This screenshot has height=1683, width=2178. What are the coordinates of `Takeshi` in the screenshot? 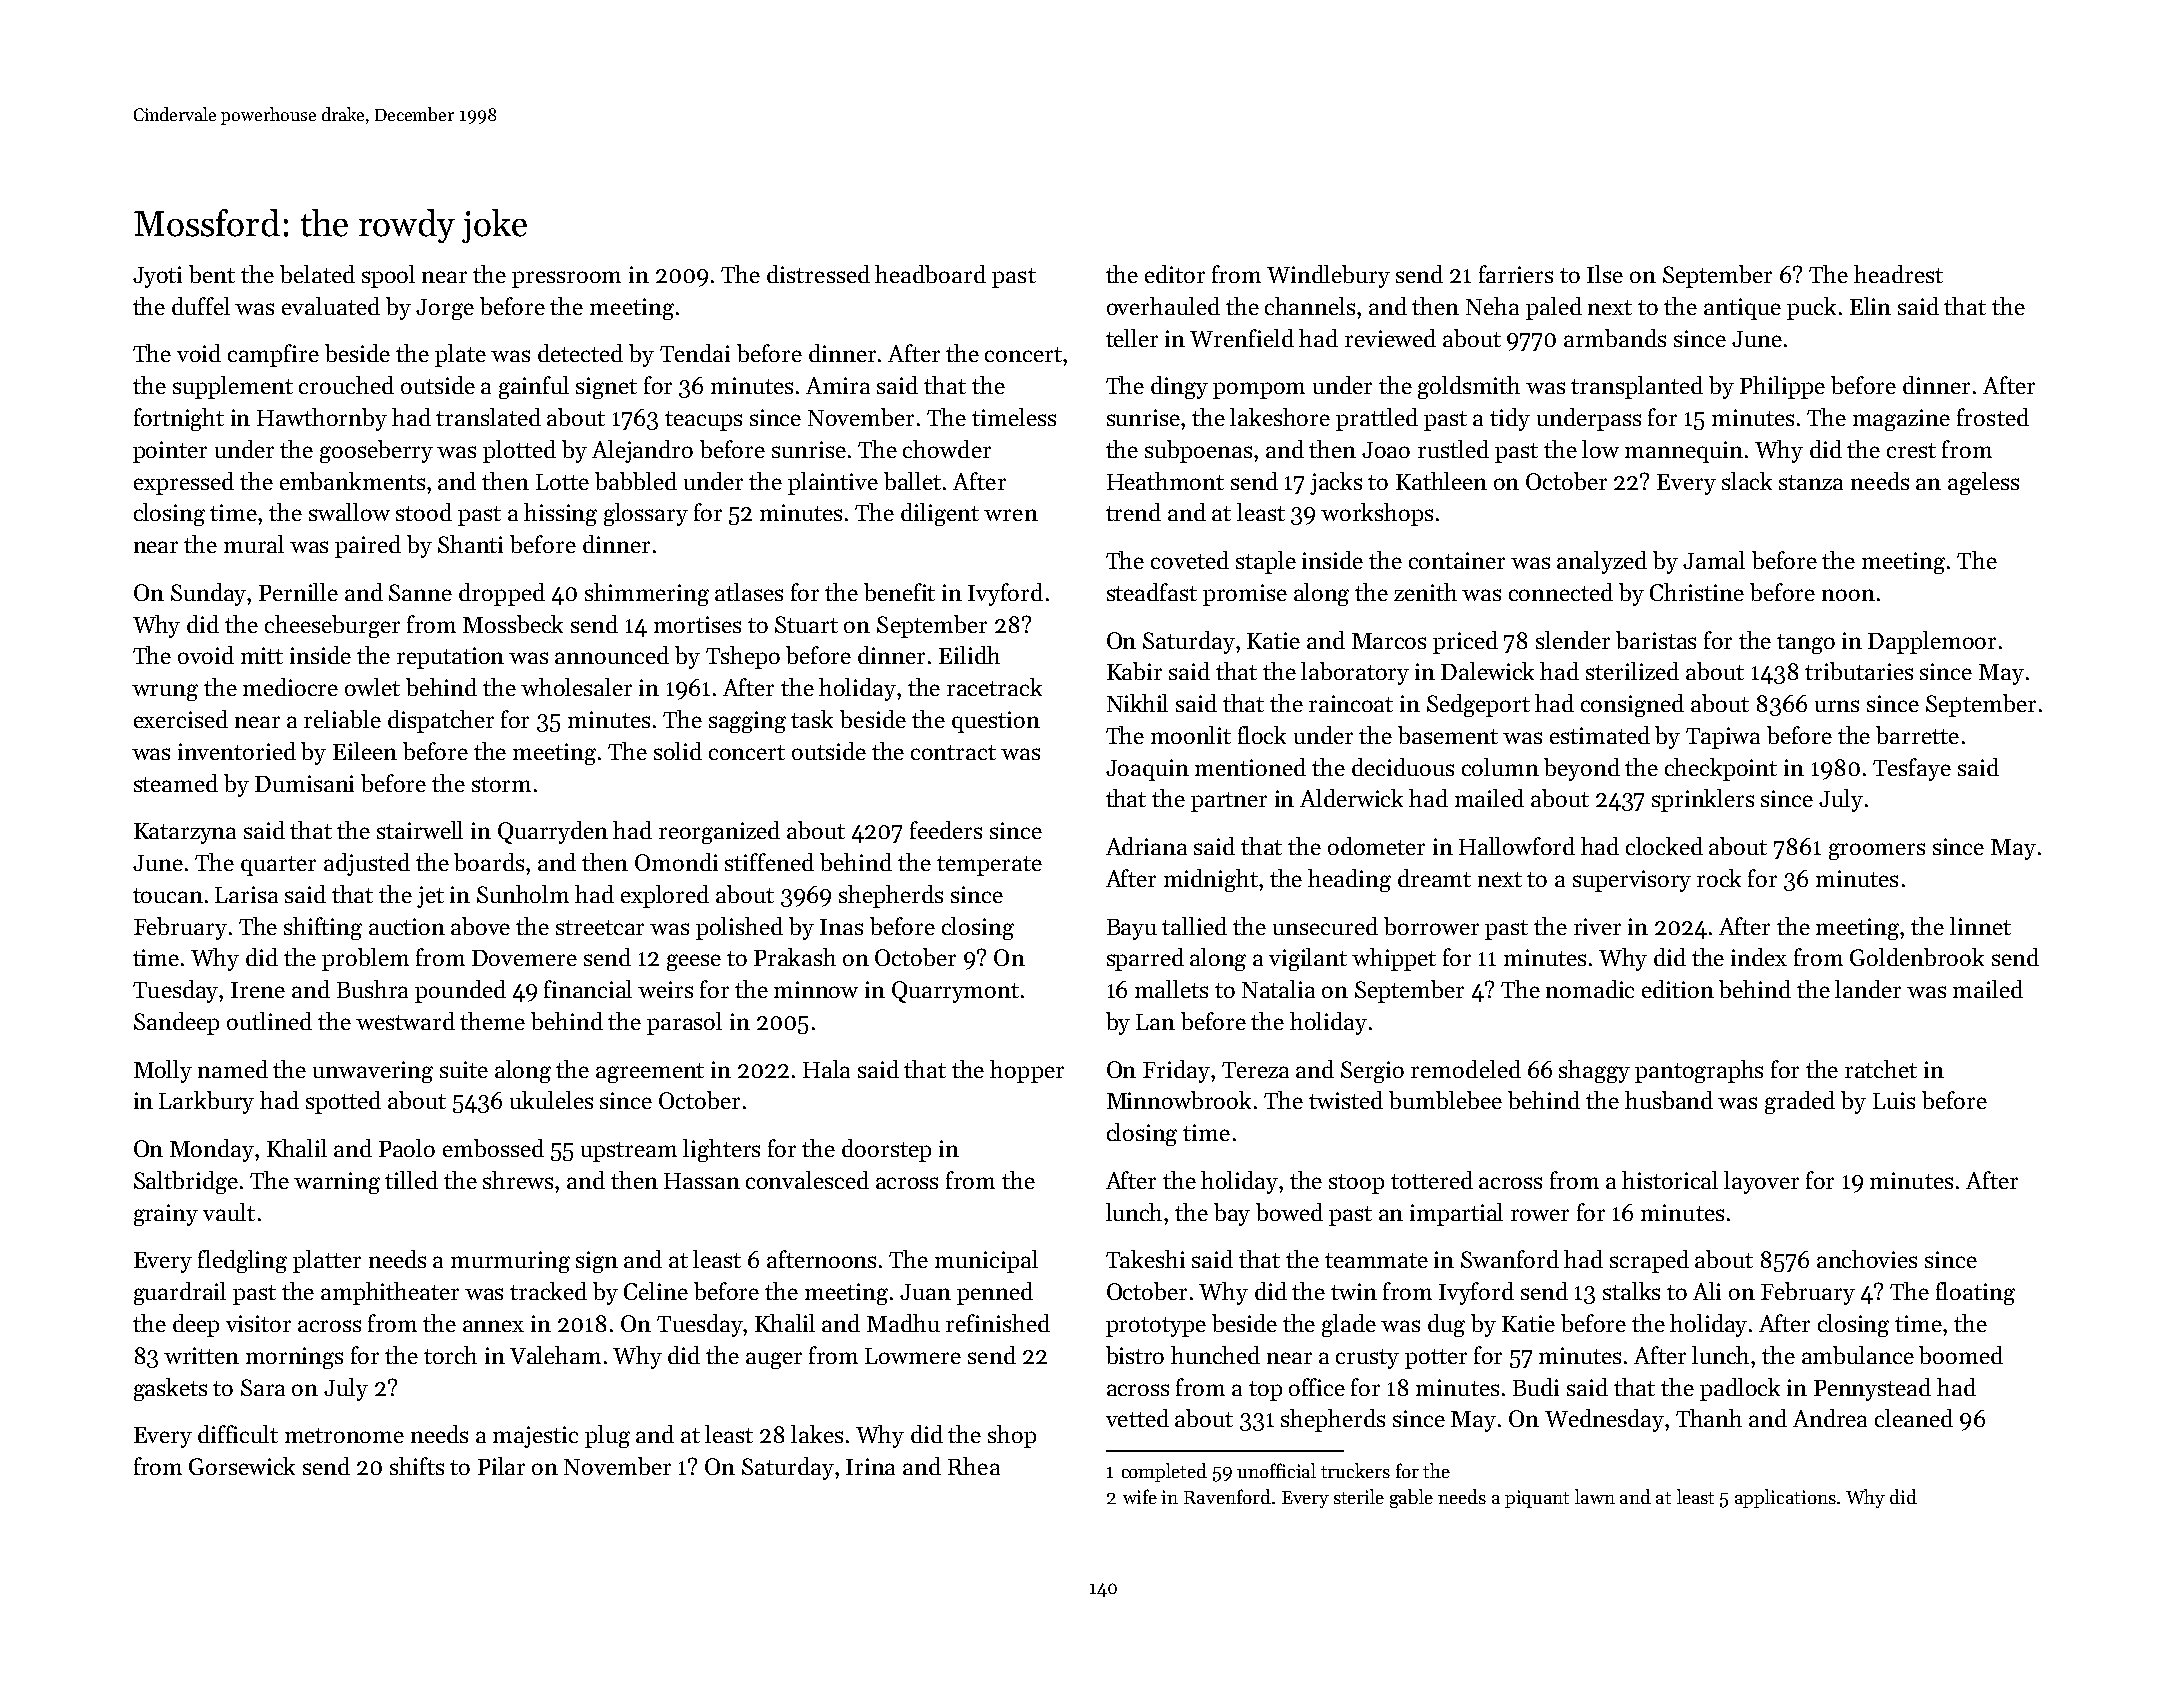 It's located at (1145, 1259).
